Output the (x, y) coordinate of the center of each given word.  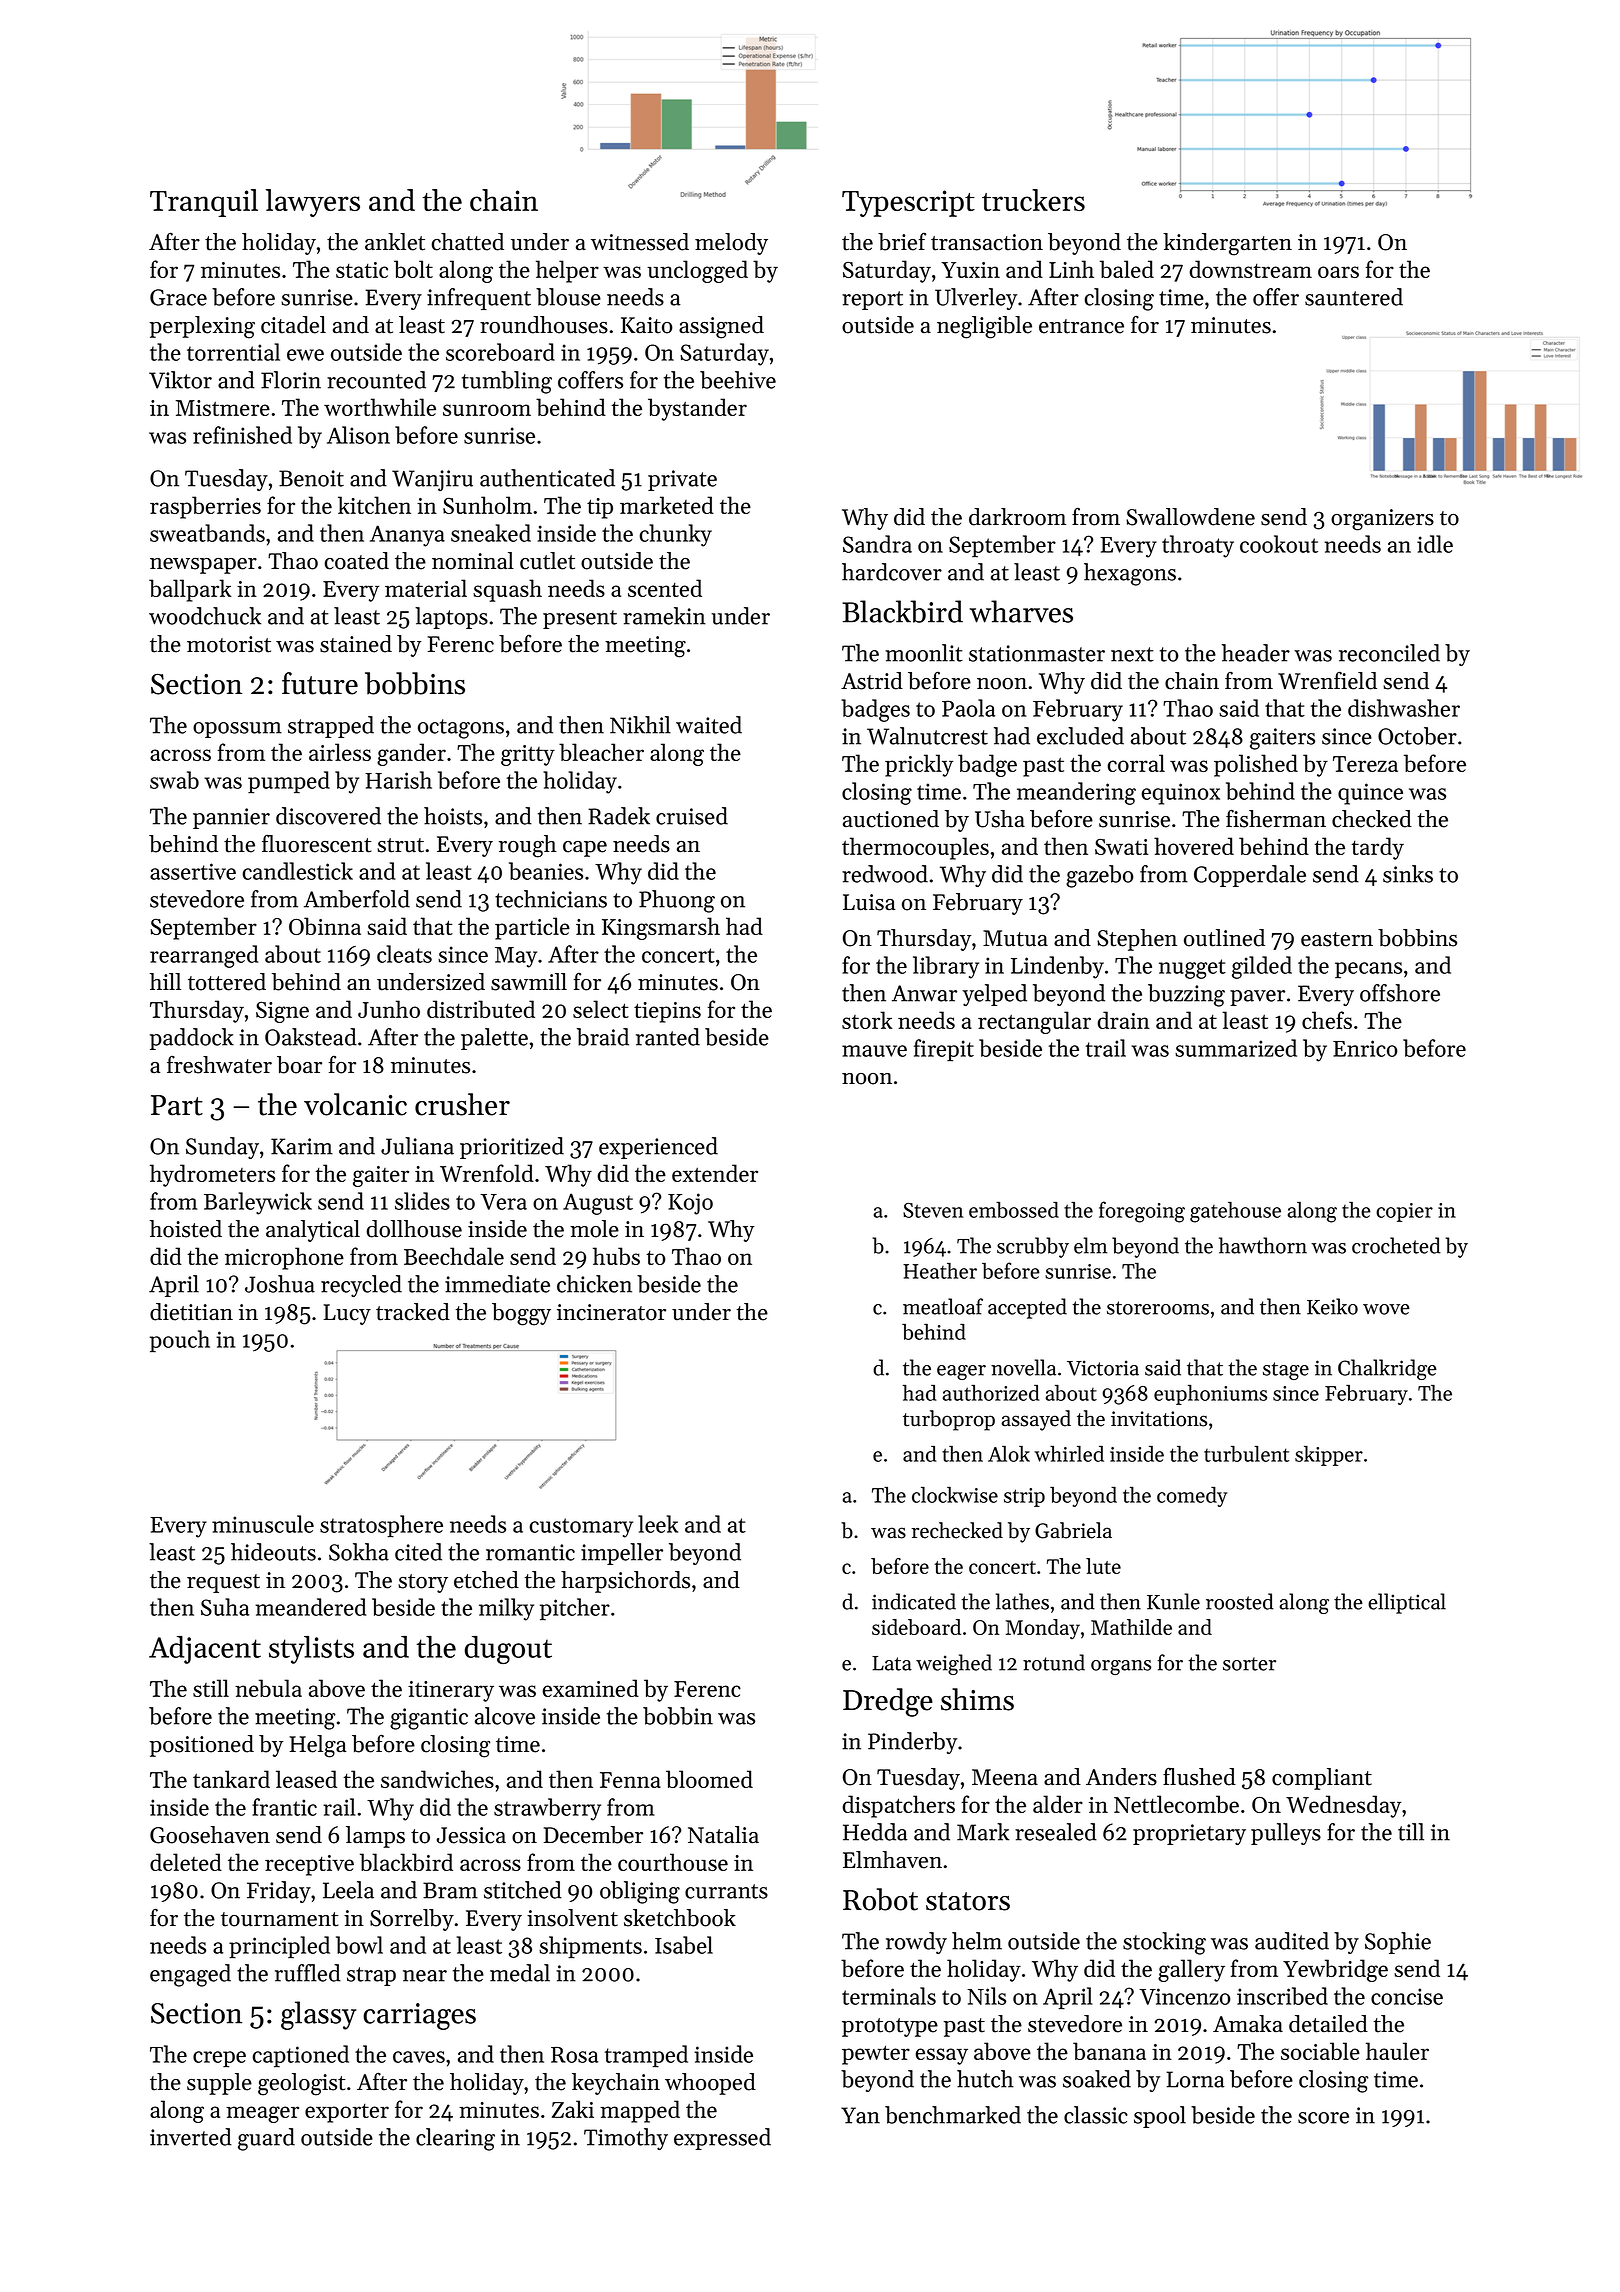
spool (1160, 2117)
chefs (1327, 1020)
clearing (455, 2139)
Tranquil (204, 203)
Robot (880, 1899)
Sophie (1398, 1943)
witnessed (640, 242)
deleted (186, 1862)
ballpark (190, 590)
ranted (668, 1037)
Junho (389, 1009)
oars (1338, 272)
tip (600, 508)
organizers (1382, 520)
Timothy (626, 2139)
